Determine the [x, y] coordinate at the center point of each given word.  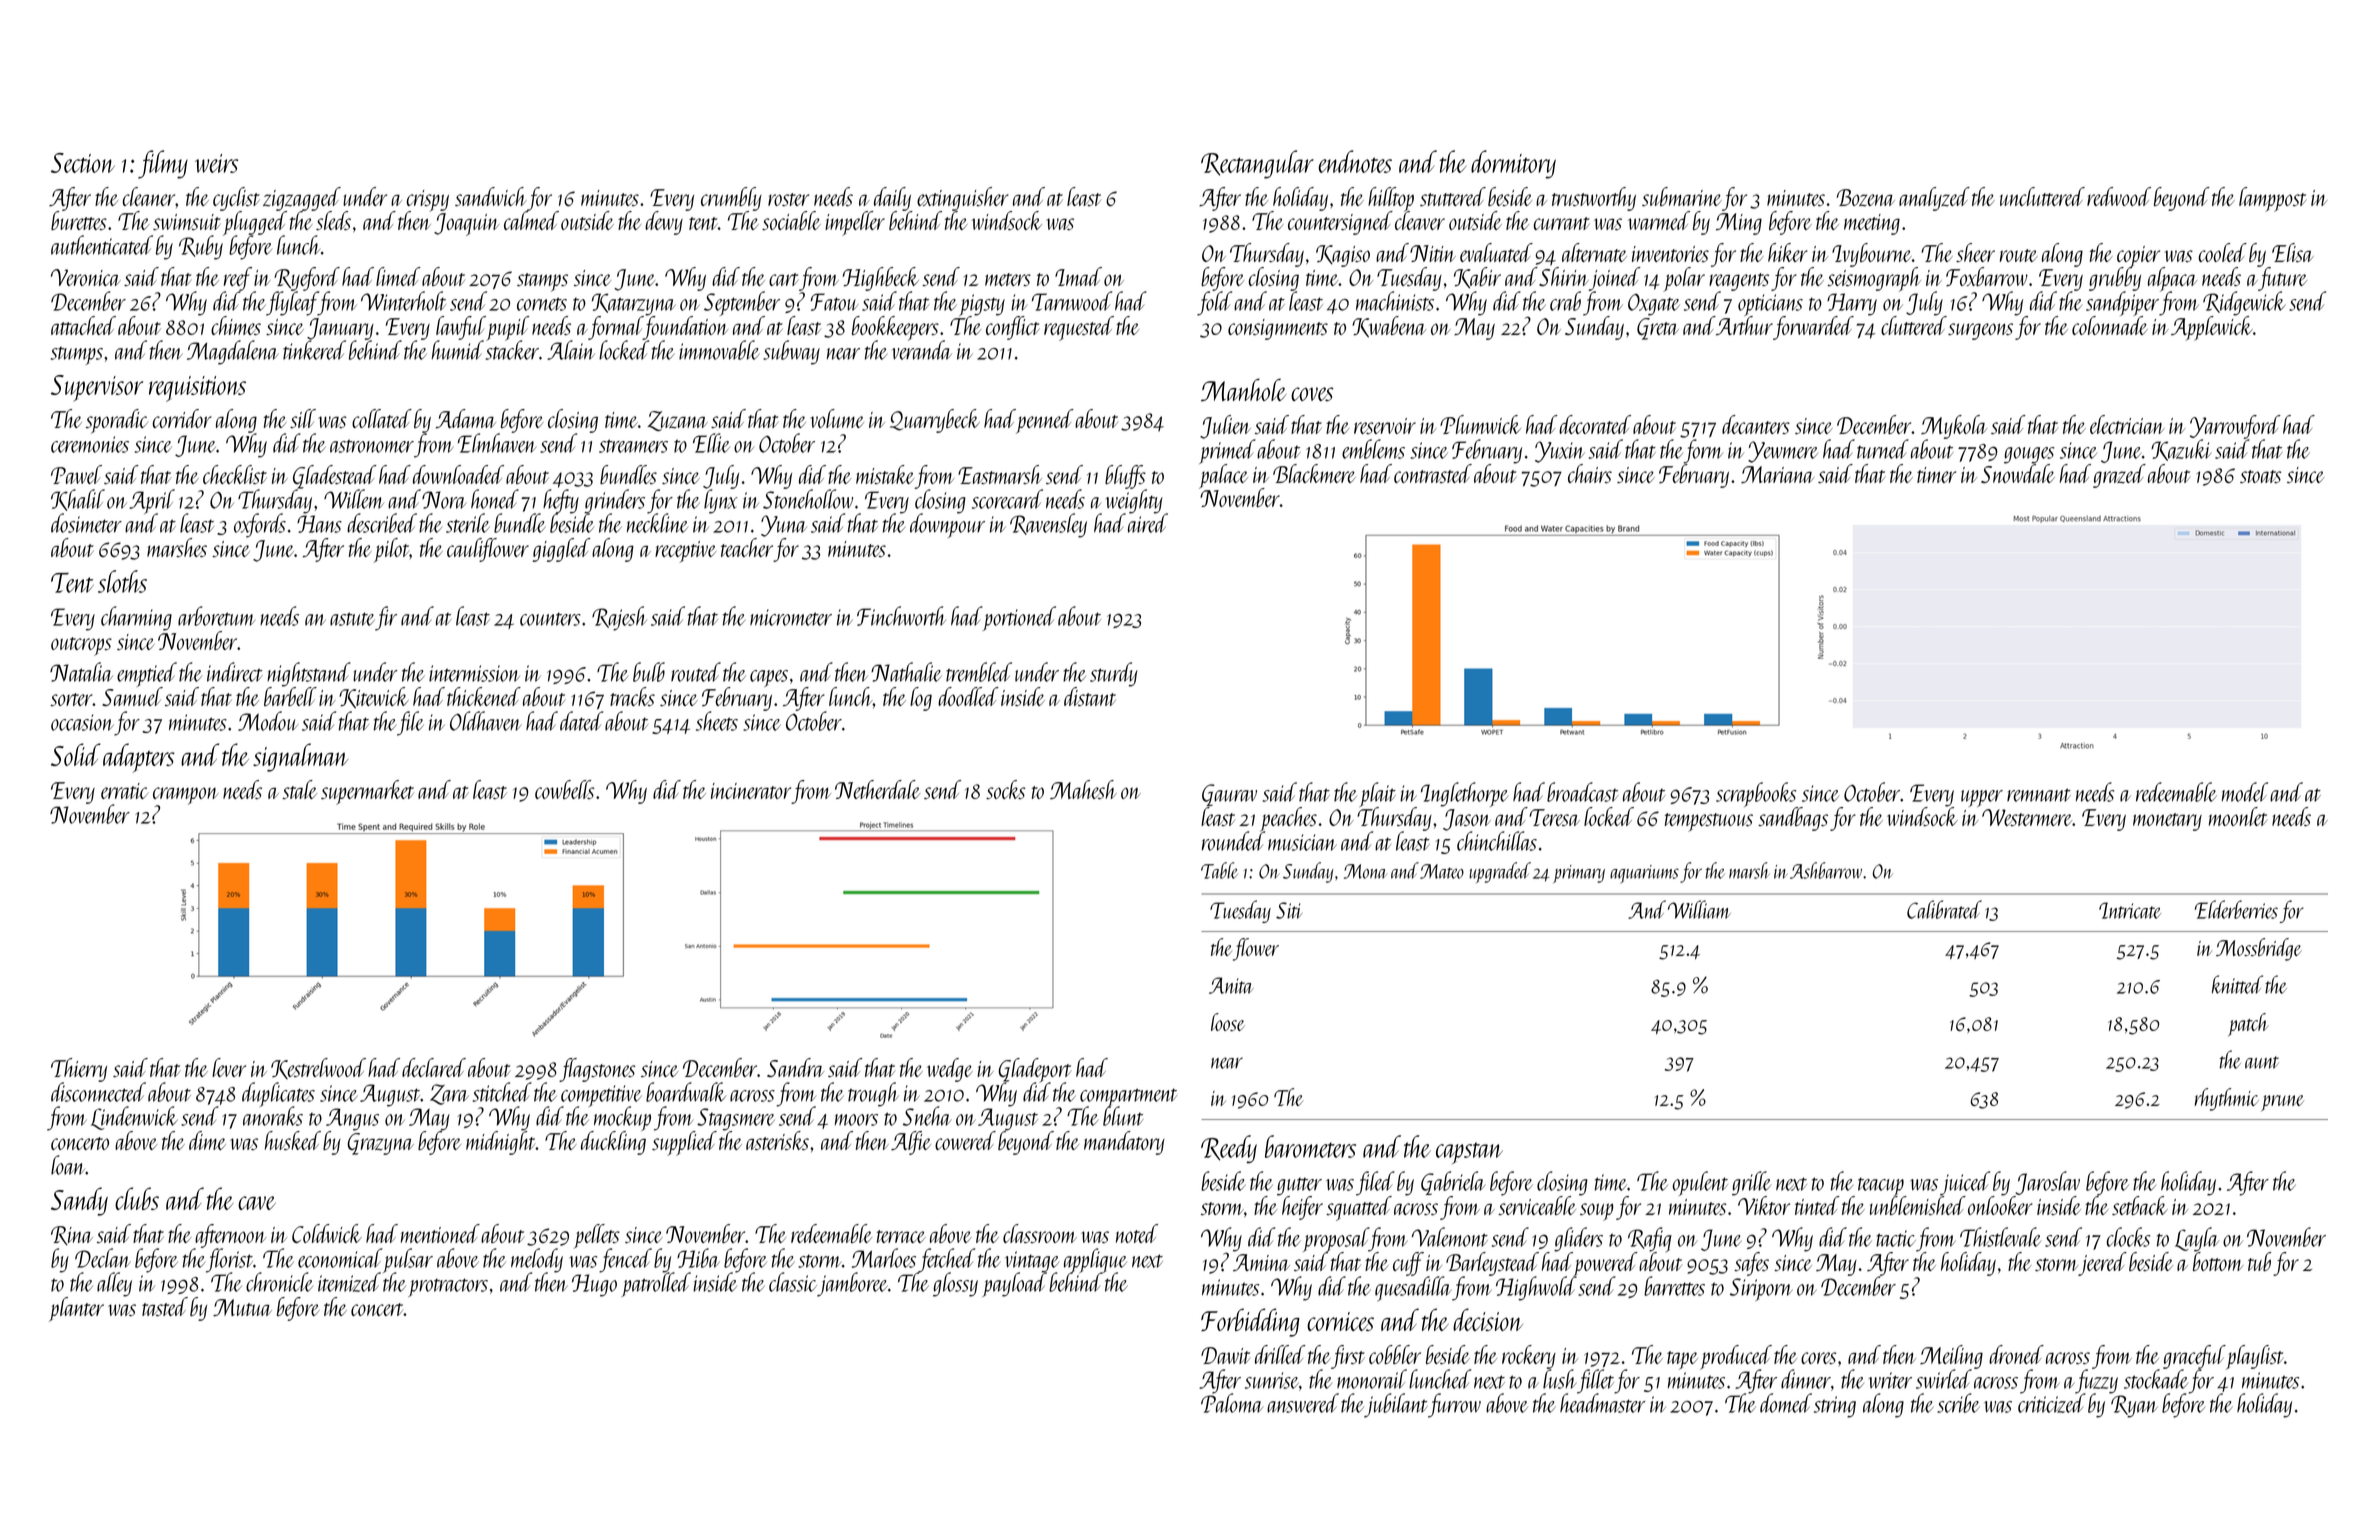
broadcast [1582, 792]
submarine [1682, 196]
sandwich [491, 196]
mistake [885, 474]
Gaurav [1229, 795]
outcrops [81, 646]
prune [2282, 1103]
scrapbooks [1756, 794]
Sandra [795, 1067]
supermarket [367, 792]
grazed [2119, 476]
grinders [614, 501]
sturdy [1114, 674]
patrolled [656, 1284]
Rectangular [1257, 164]
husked [293, 1140]
